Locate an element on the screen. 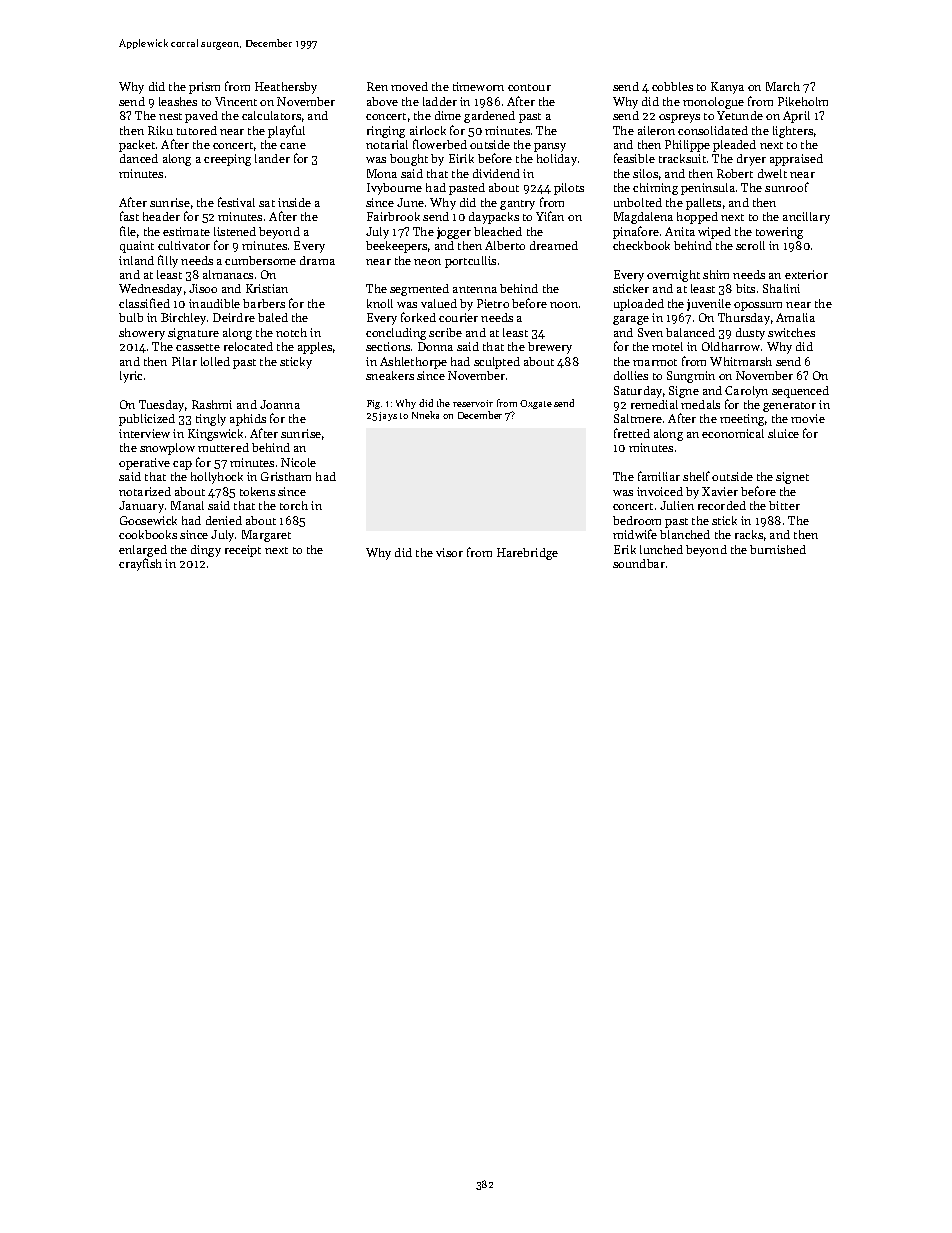  feasible is located at coordinates (634, 158).
